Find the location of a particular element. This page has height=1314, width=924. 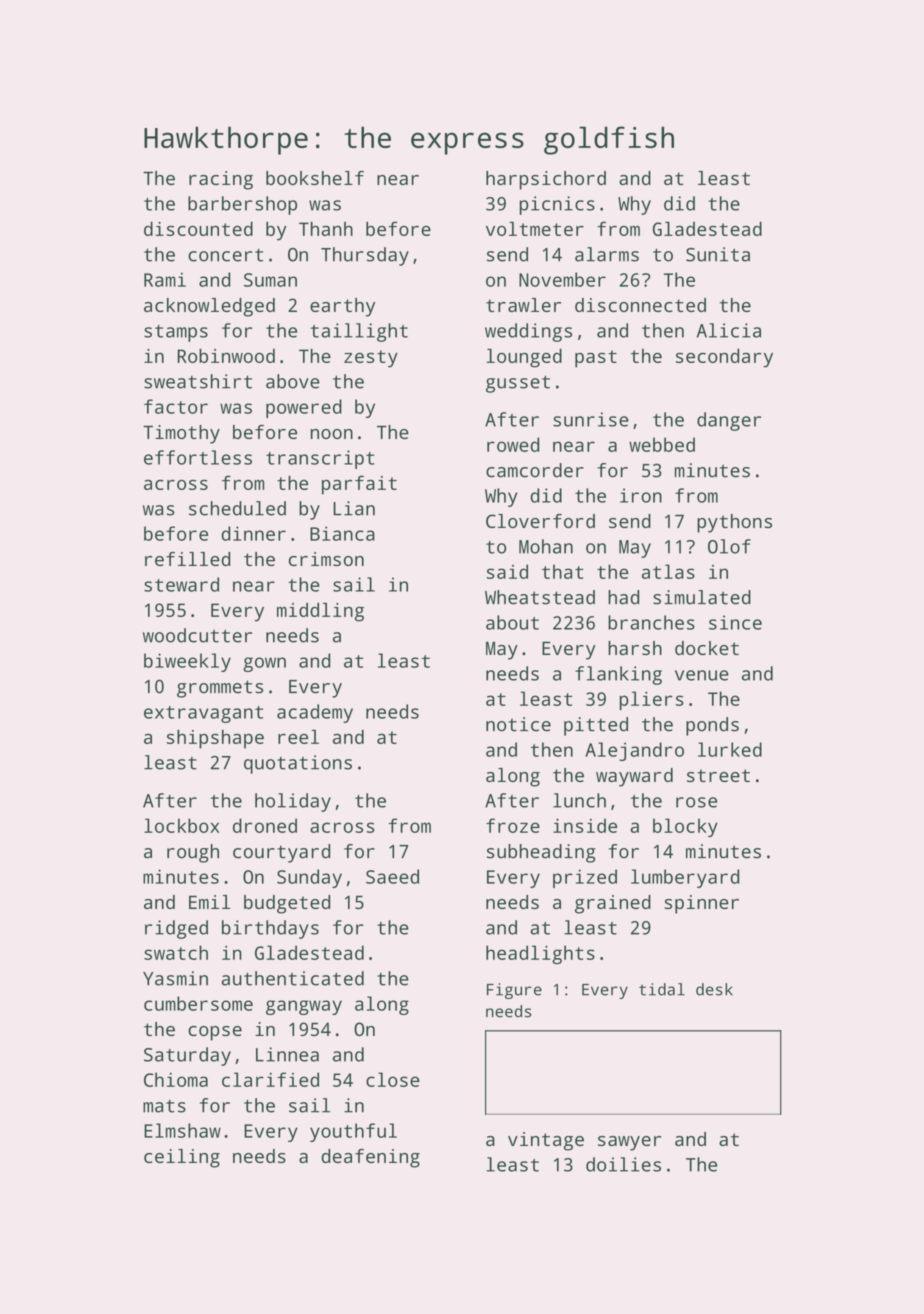

prized is located at coordinates (585, 878).
